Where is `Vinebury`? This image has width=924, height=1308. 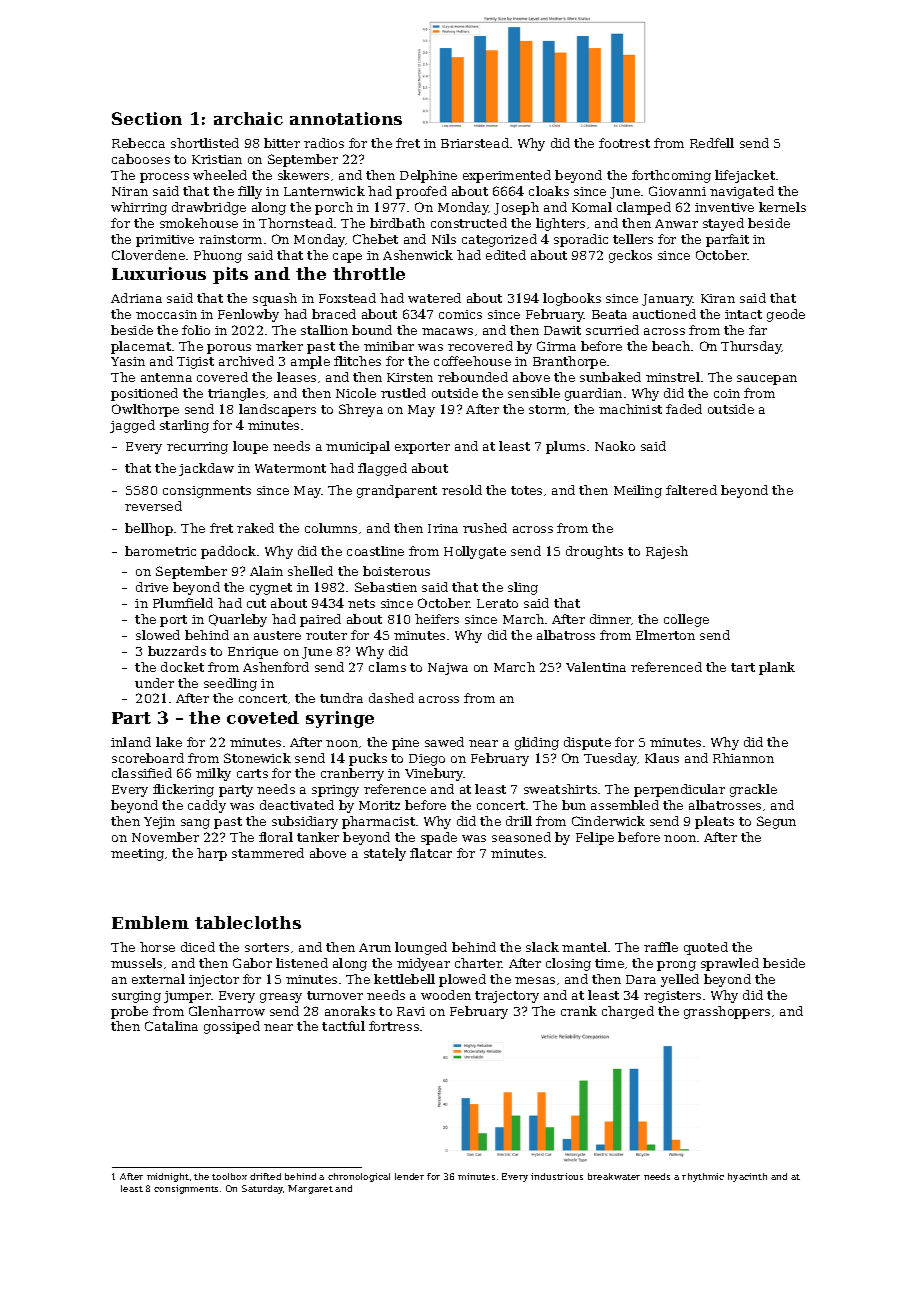
Vinebury is located at coordinates (434, 774).
